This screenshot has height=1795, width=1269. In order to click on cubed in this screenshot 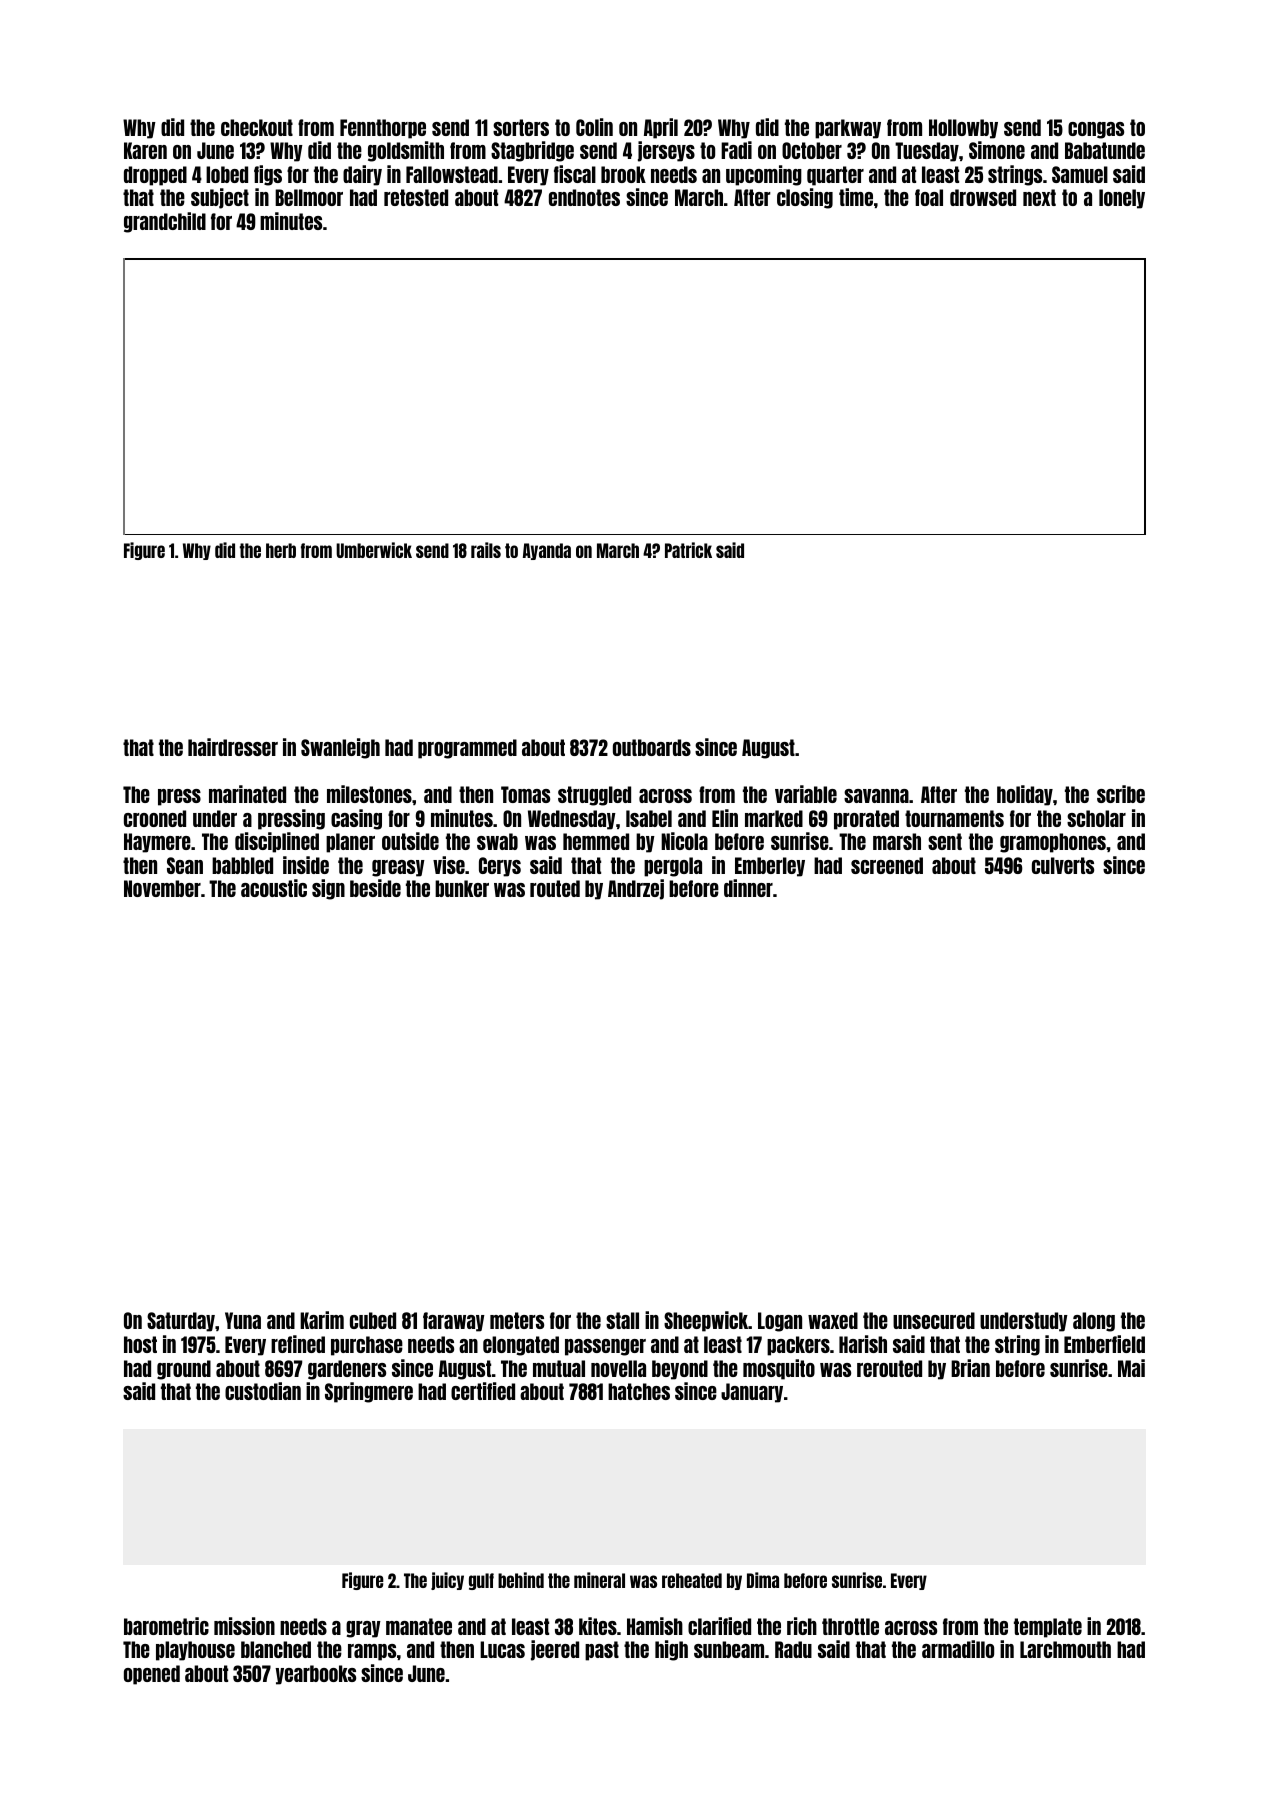, I will do `click(373, 1320)`.
